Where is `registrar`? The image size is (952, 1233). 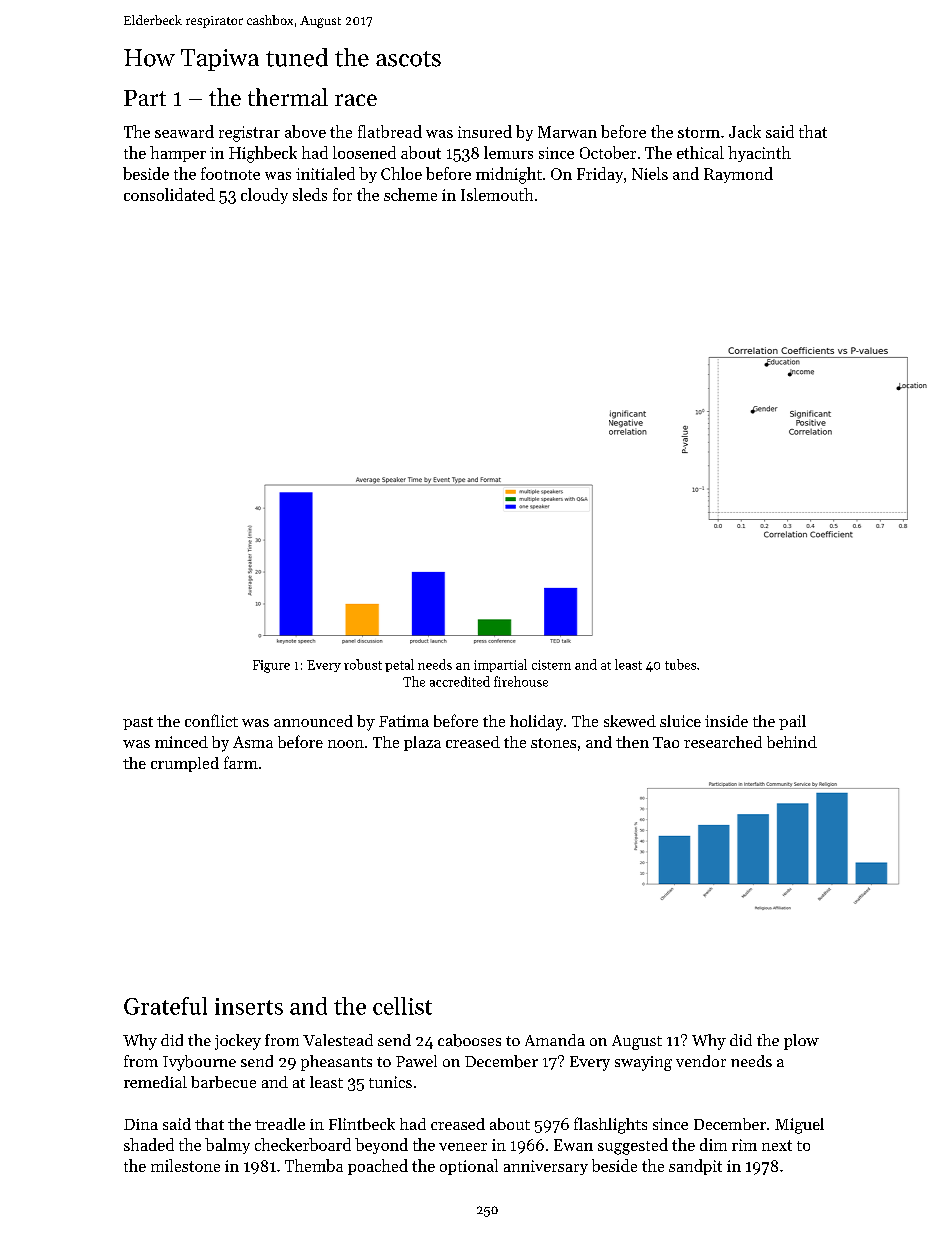
registrar is located at coordinates (249, 134).
